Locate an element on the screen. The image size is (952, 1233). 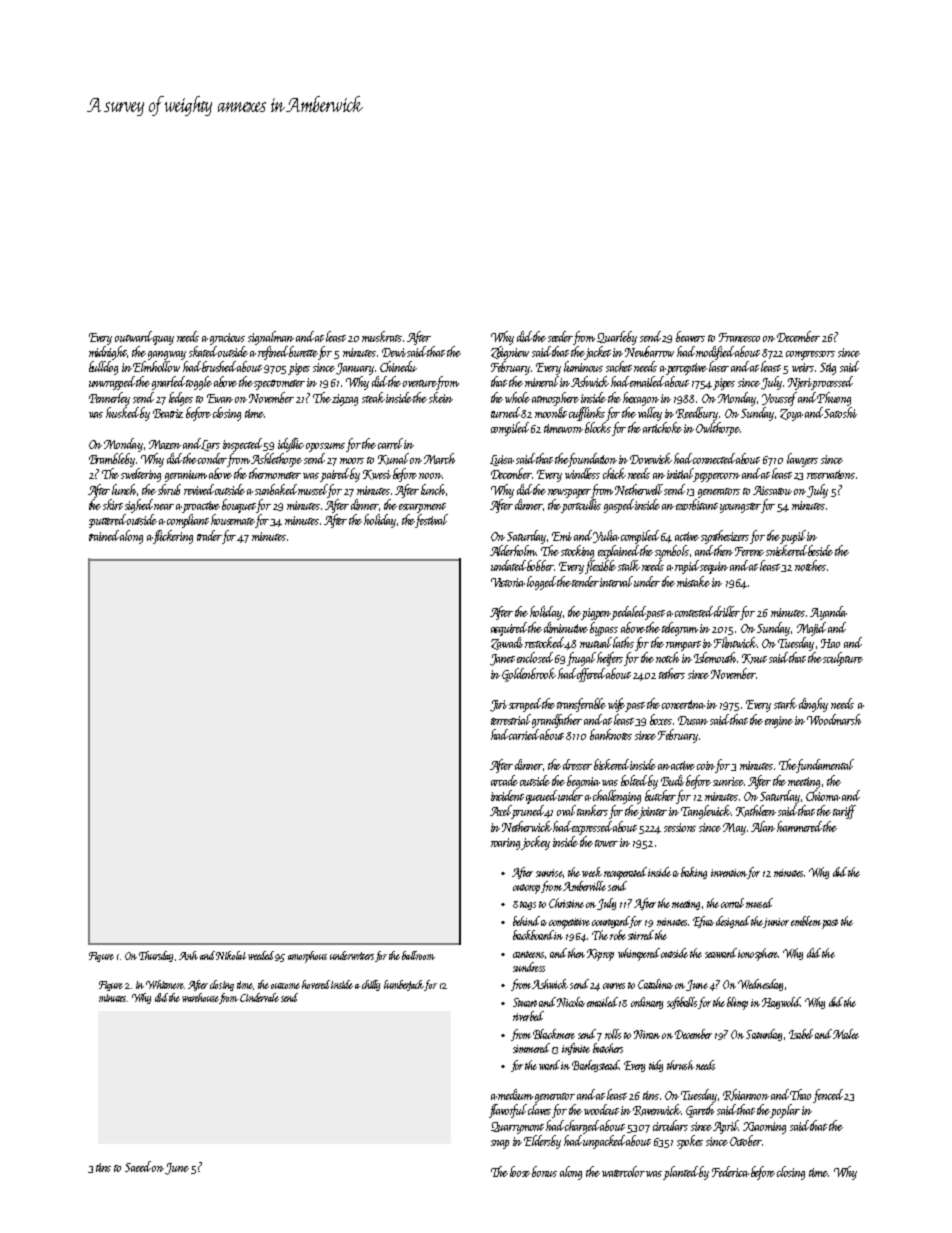
Saeed is located at coordinates (138, 1166).
